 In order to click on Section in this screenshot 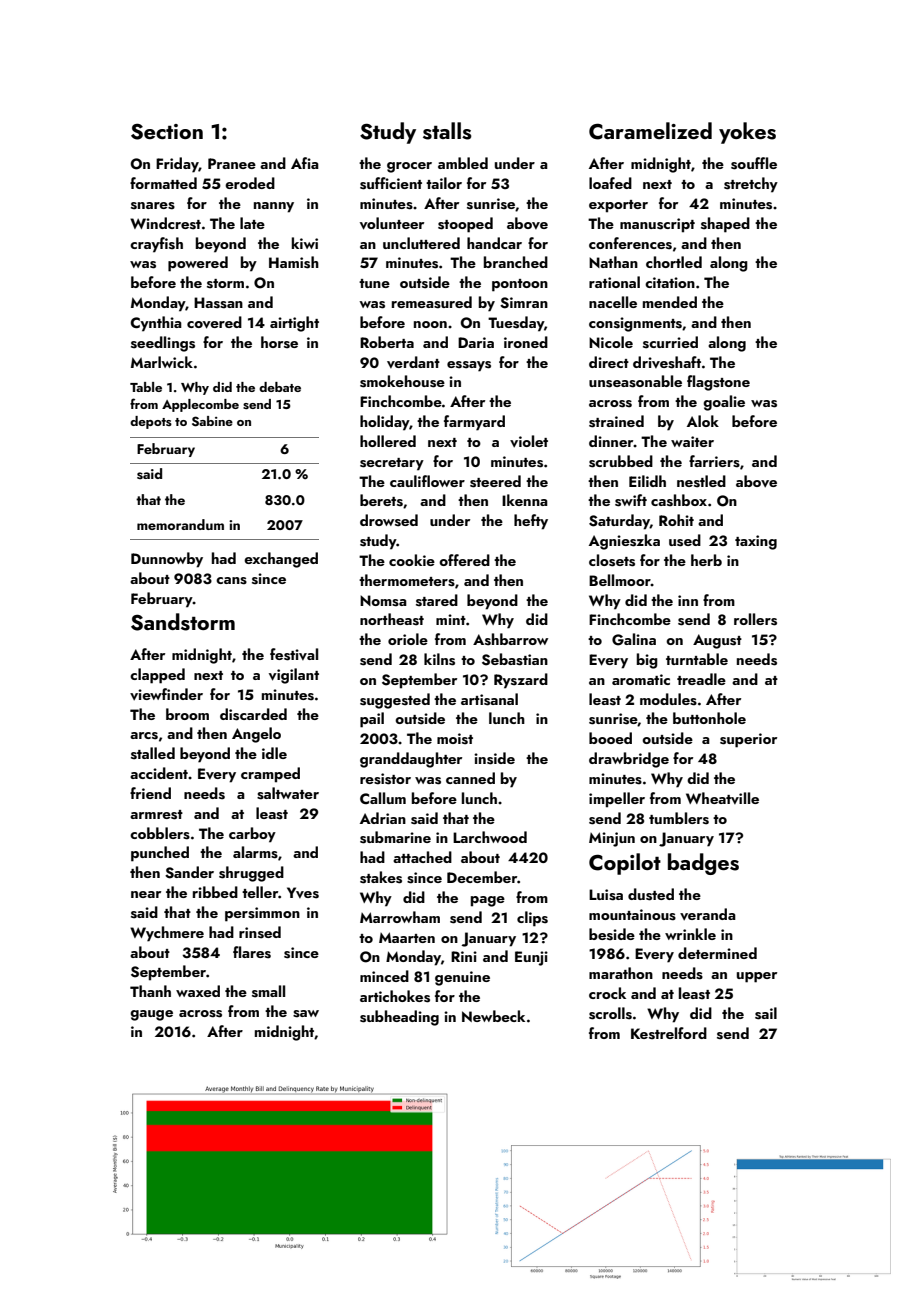, I will do `click(167, 131)`.
